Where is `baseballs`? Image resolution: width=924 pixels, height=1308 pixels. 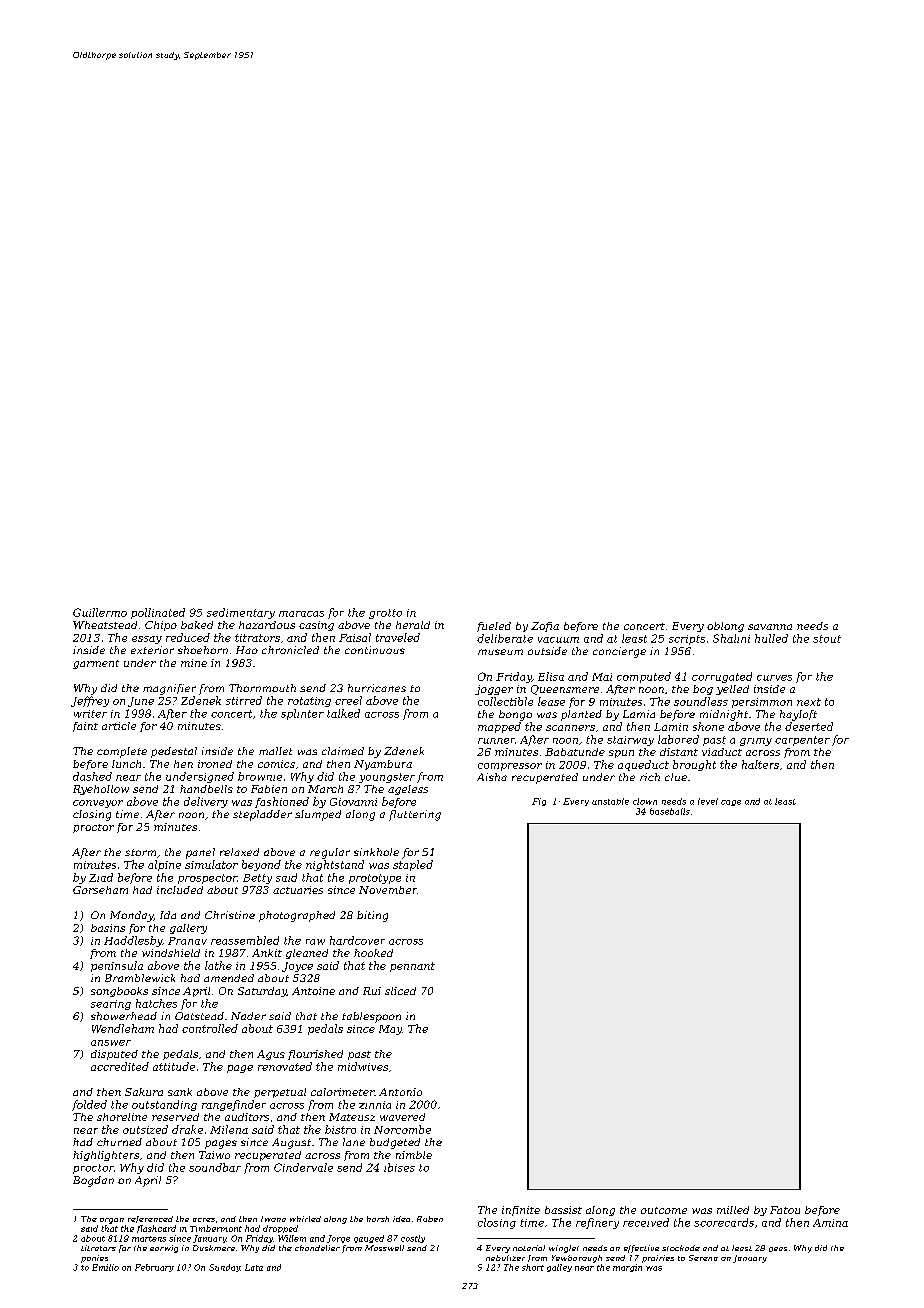 baseballs is located at coordinates (670, 811).
